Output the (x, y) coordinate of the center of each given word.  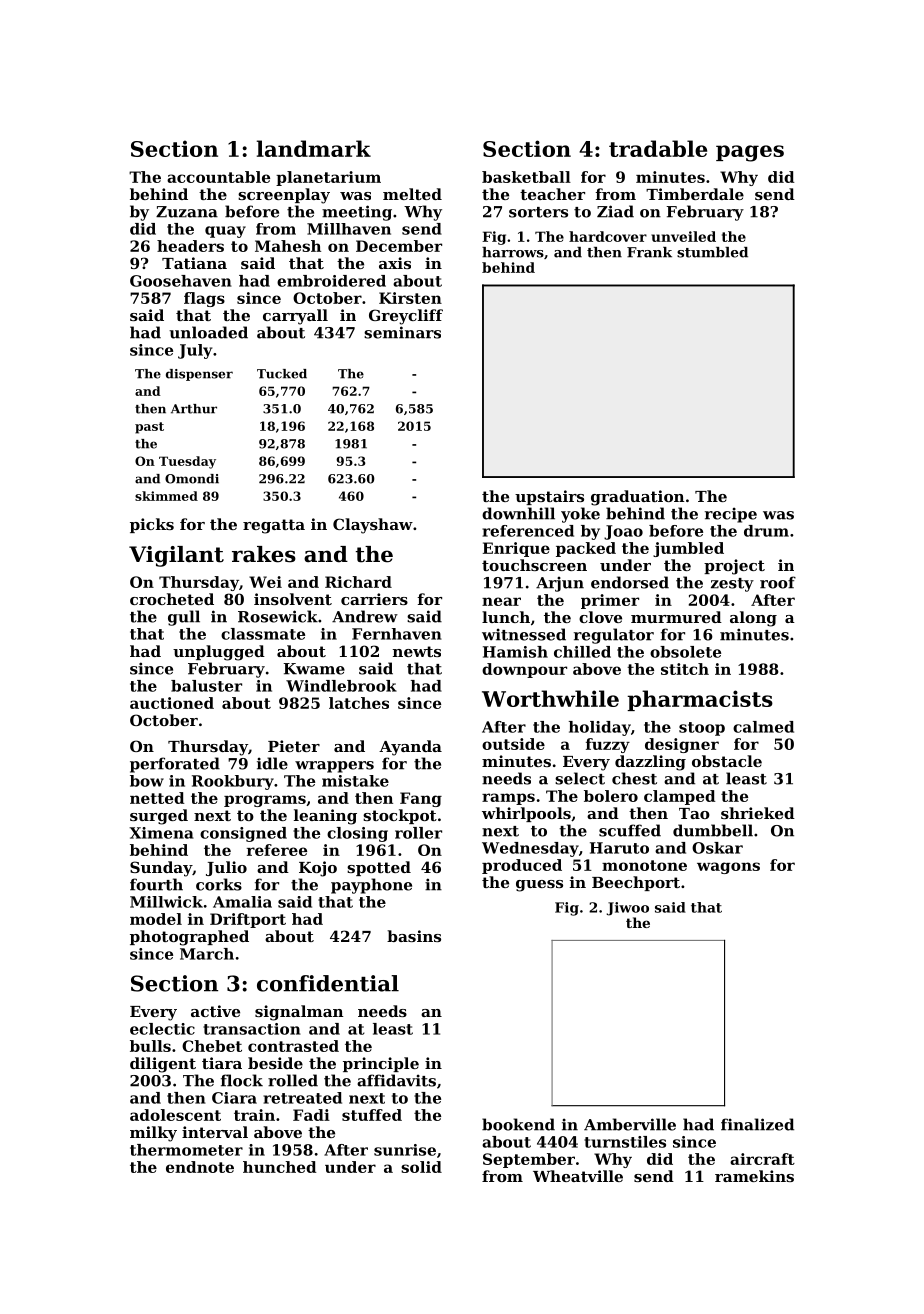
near (501, 601)
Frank (649, 252)
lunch (506, 617)
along (753, 619)
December (399, 246)
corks (219, 884)
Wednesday (530, 849)
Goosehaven (181, 281)
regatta (274, 526)
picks (152, 525)
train (254, 1115)
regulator (614, 636)
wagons (728, 868)
